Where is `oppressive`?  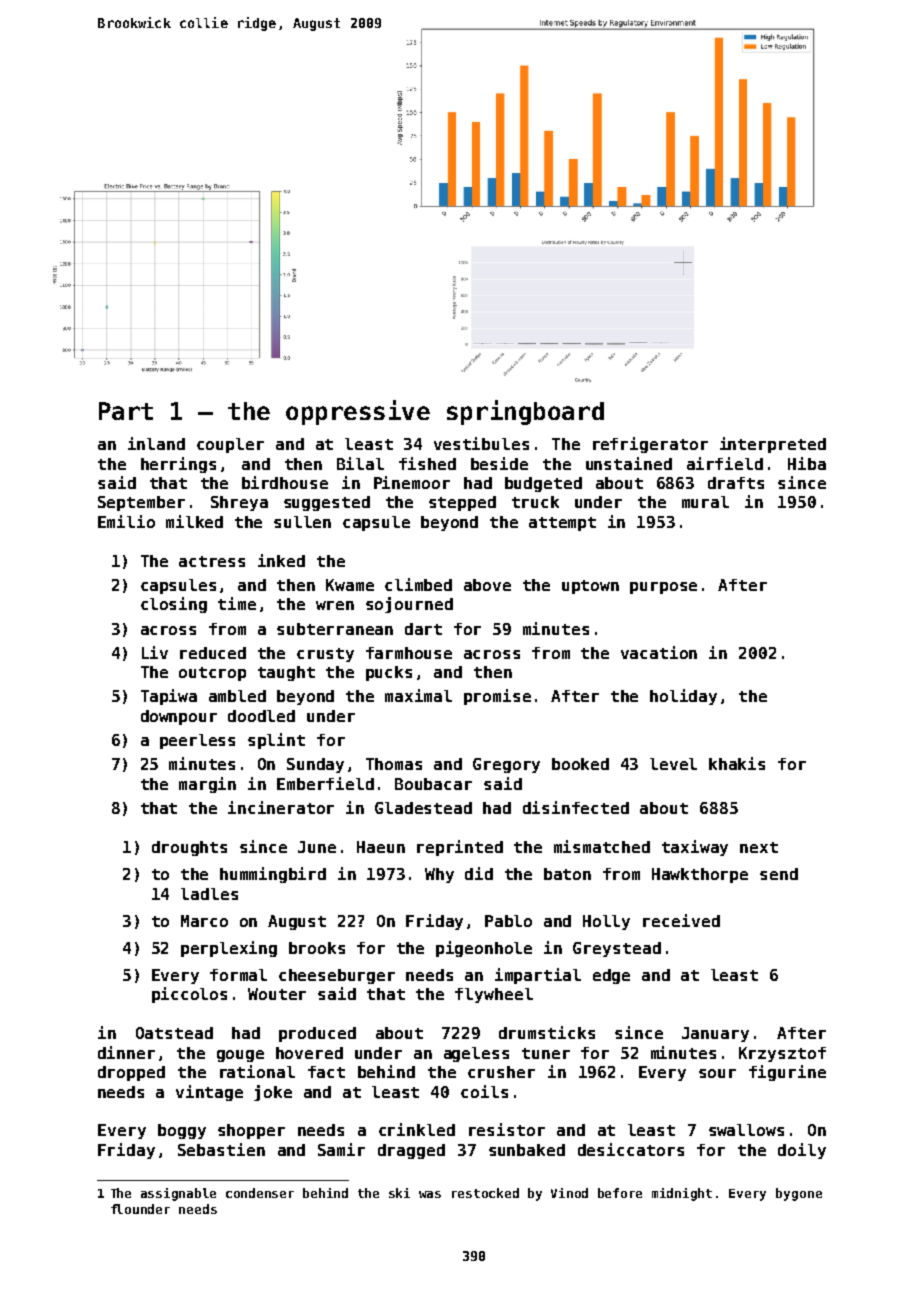 oppressive is located at coordinates (358, 412).
